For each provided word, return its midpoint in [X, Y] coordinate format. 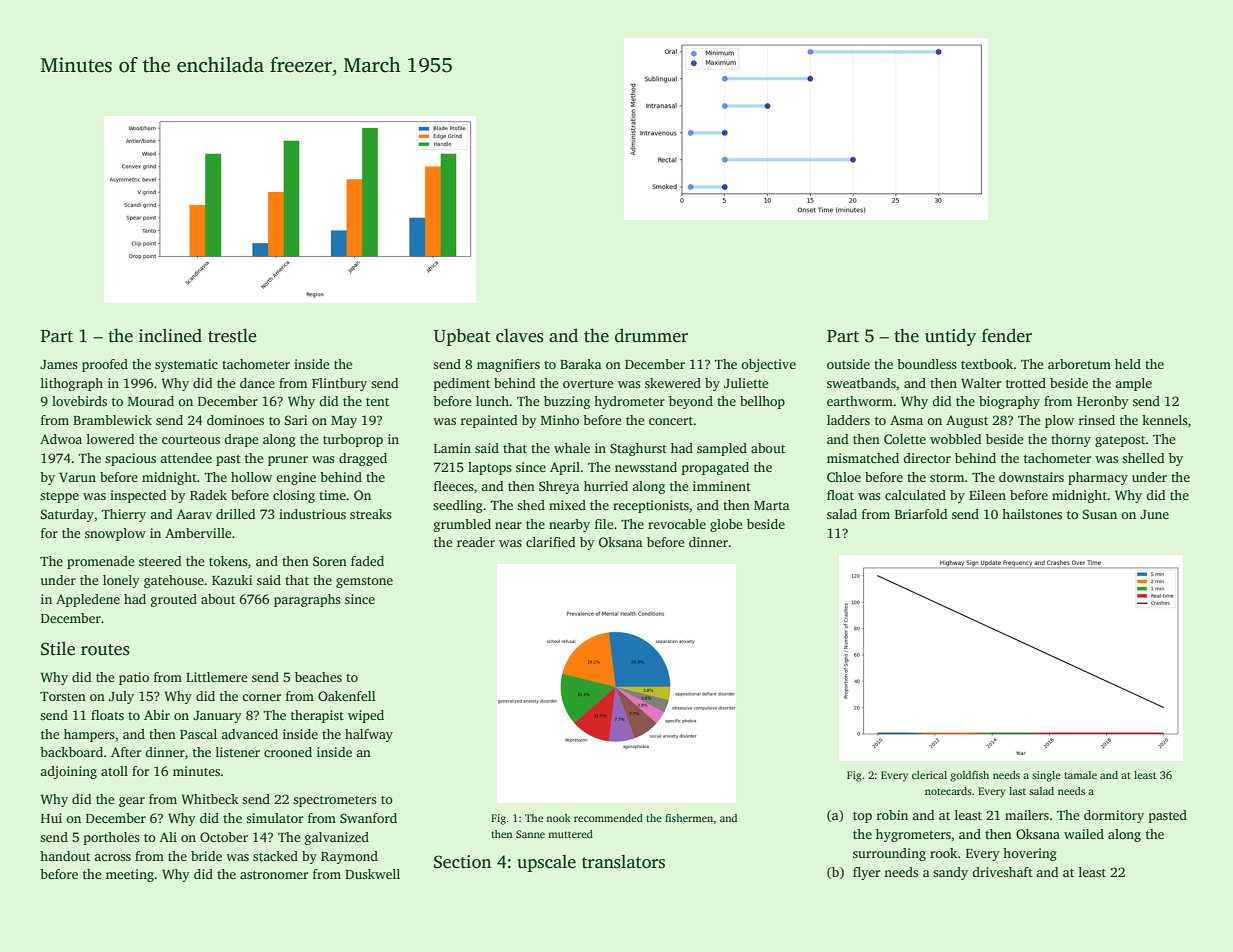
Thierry [124, 515]
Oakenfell [346, 696]
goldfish [969, 776]
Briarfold [921, 514]
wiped [366, 716]
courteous [191, 440]
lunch [493, 401]
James [59, 364]
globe [726, 525]
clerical [929, 775]
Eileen [987, 495]
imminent [722, 486]
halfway [369, 735]
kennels [1165, 420]
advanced [249, 734]
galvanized [337, 838]
